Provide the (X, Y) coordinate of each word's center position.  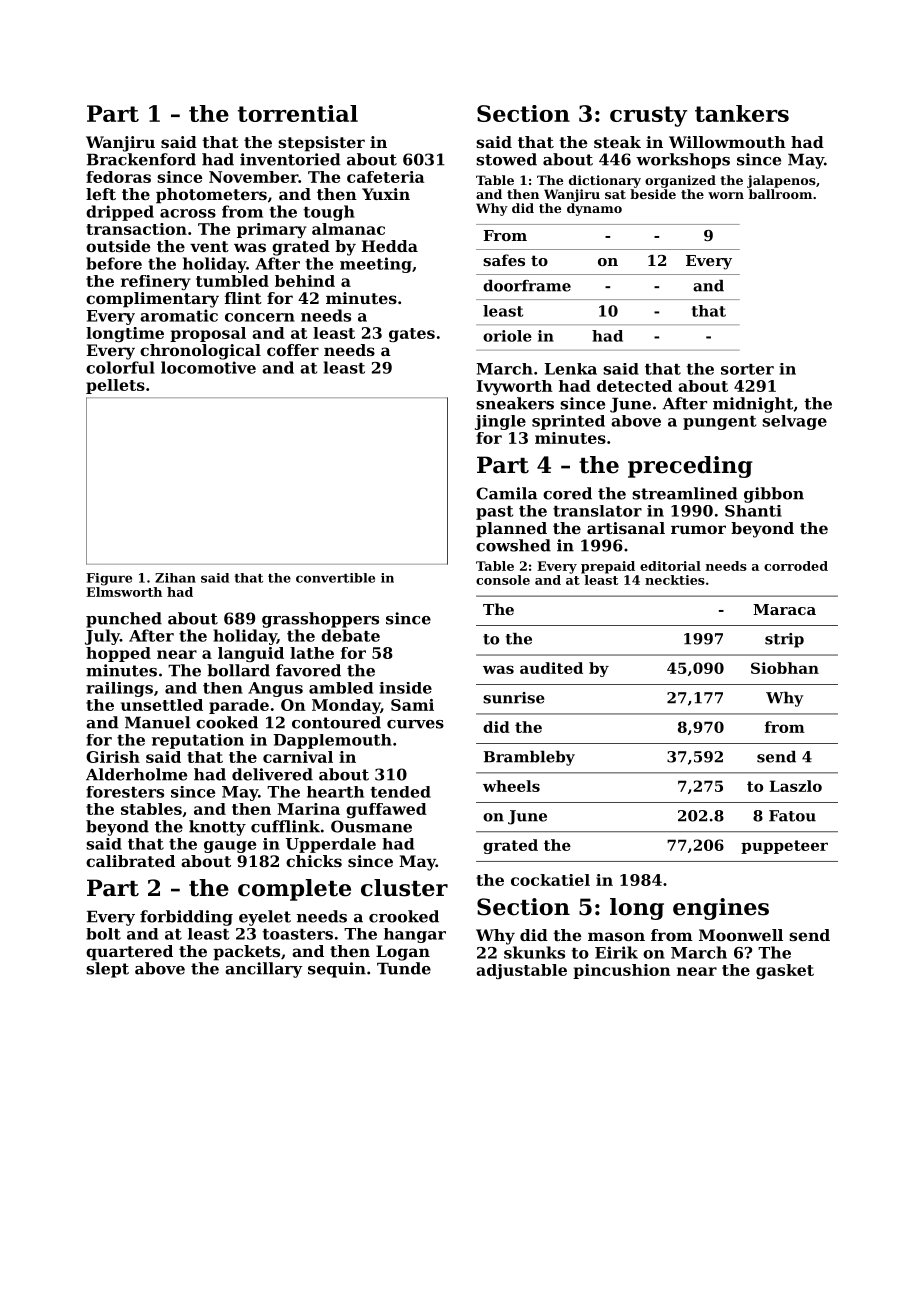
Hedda (390, 246)
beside (653, 194)
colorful (120, 367)
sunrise (514, 698)
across (188, 213)
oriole (507, 336)
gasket (785, 971)
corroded (796, 566)
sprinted (568, 422)
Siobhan (785, 668)
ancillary (264, 970)
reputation (198, 741)
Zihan (175, 578)
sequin (337, 970)
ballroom (780, 194)
